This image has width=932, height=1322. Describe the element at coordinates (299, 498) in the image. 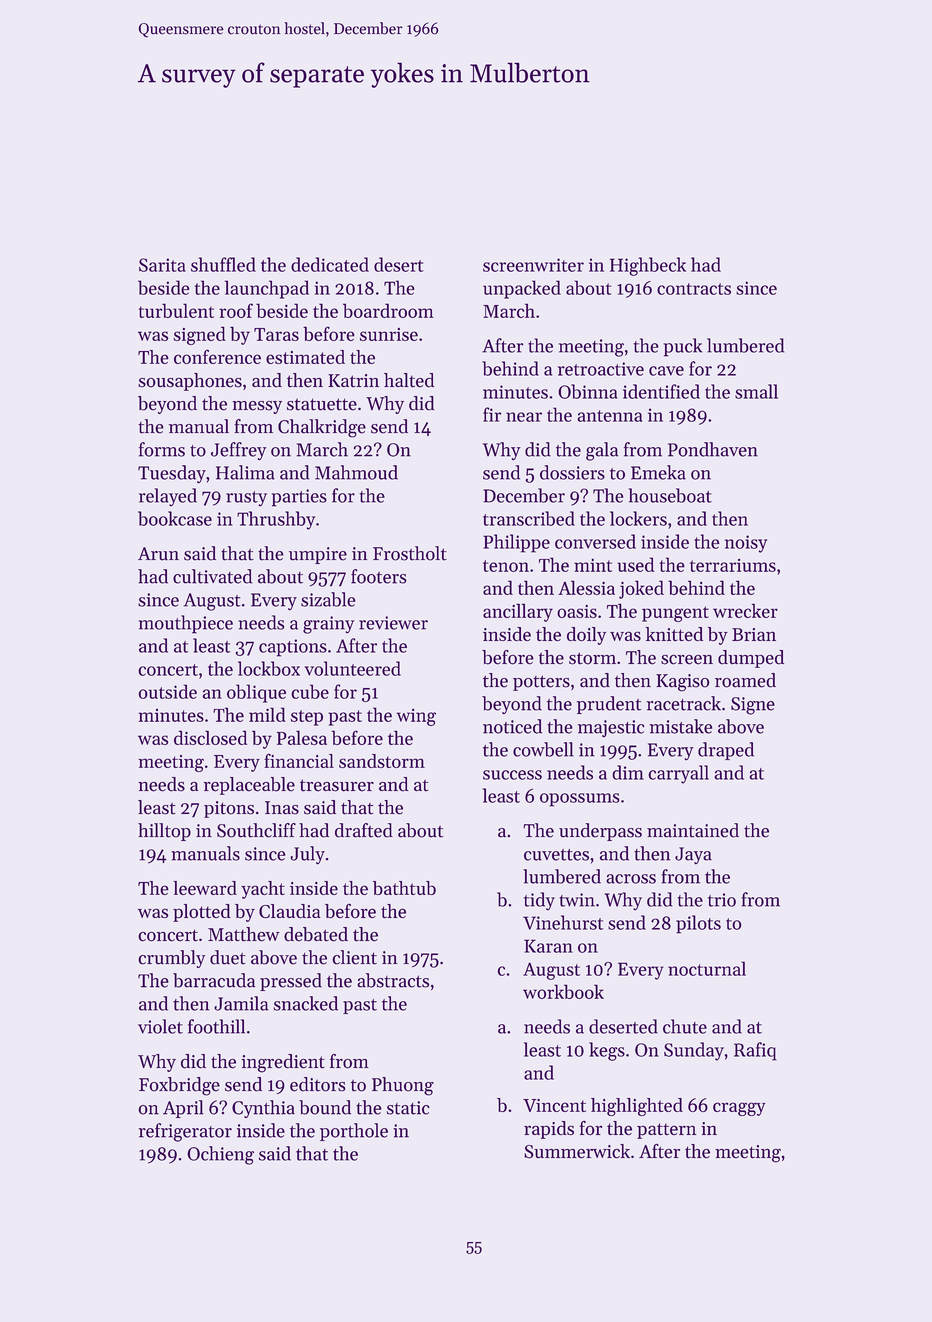

I see `parties` at that location.
